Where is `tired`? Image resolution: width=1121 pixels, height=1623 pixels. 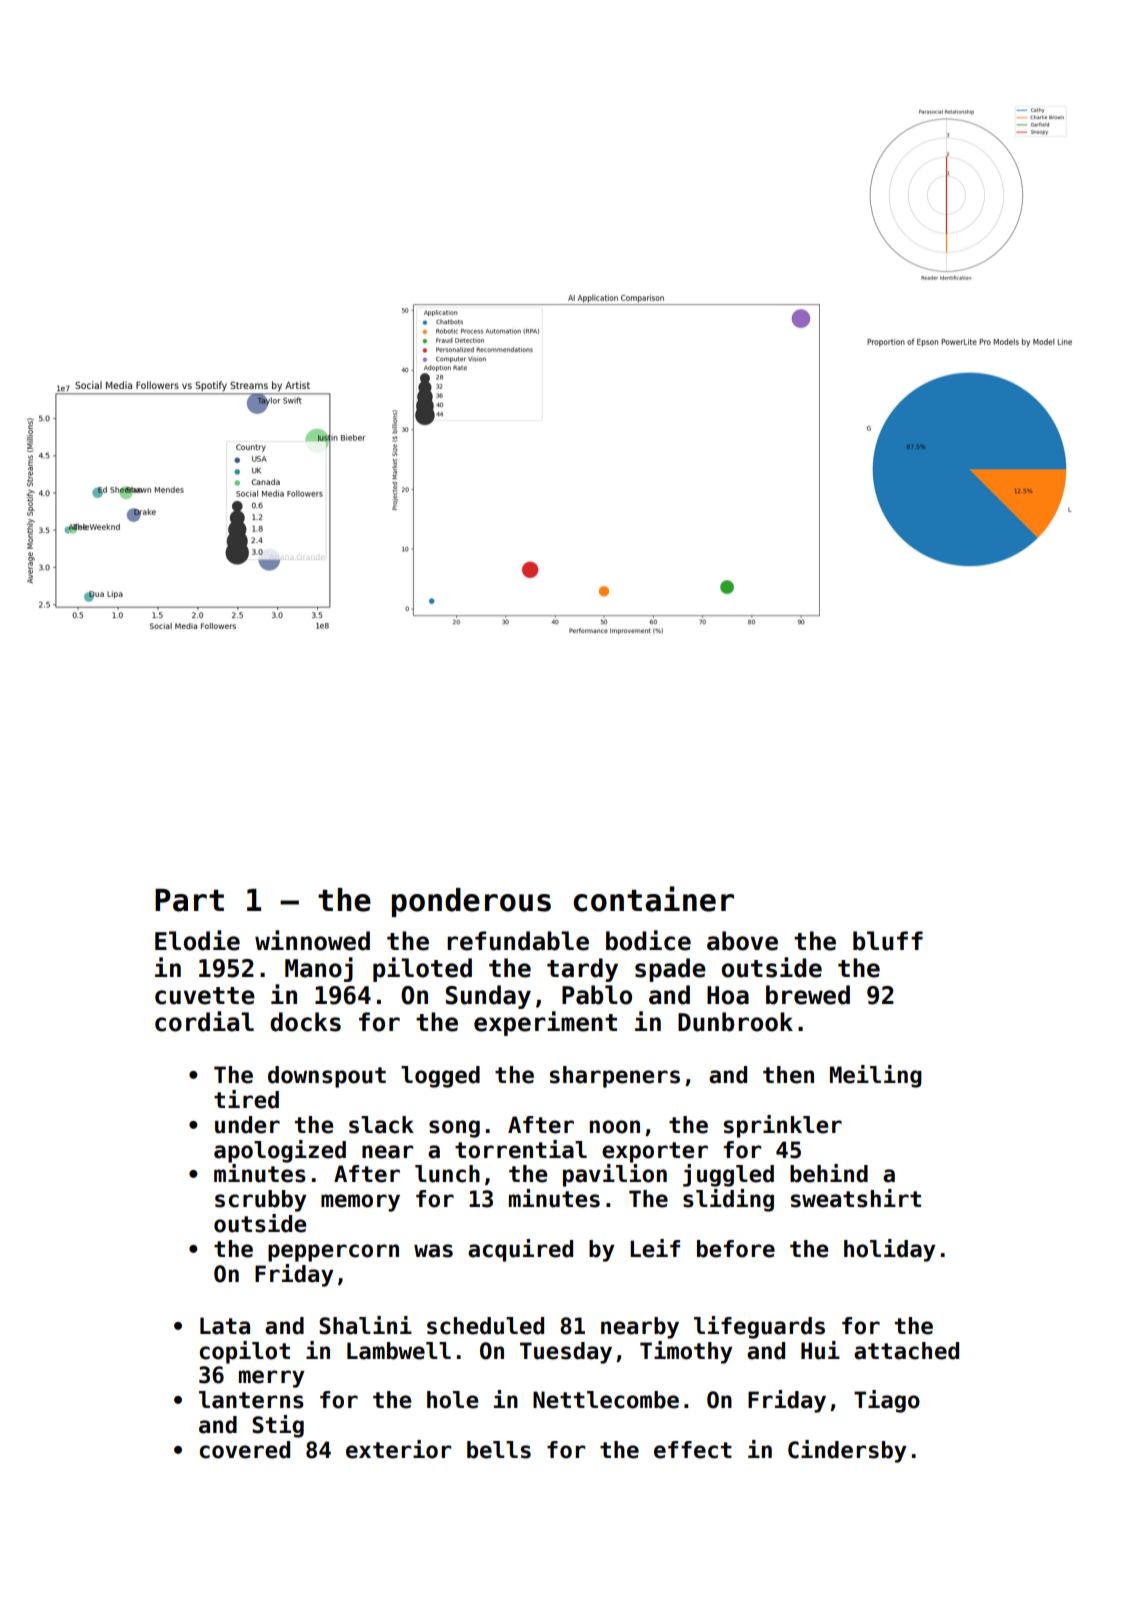 tired is located at coordinates (246, 1099).
